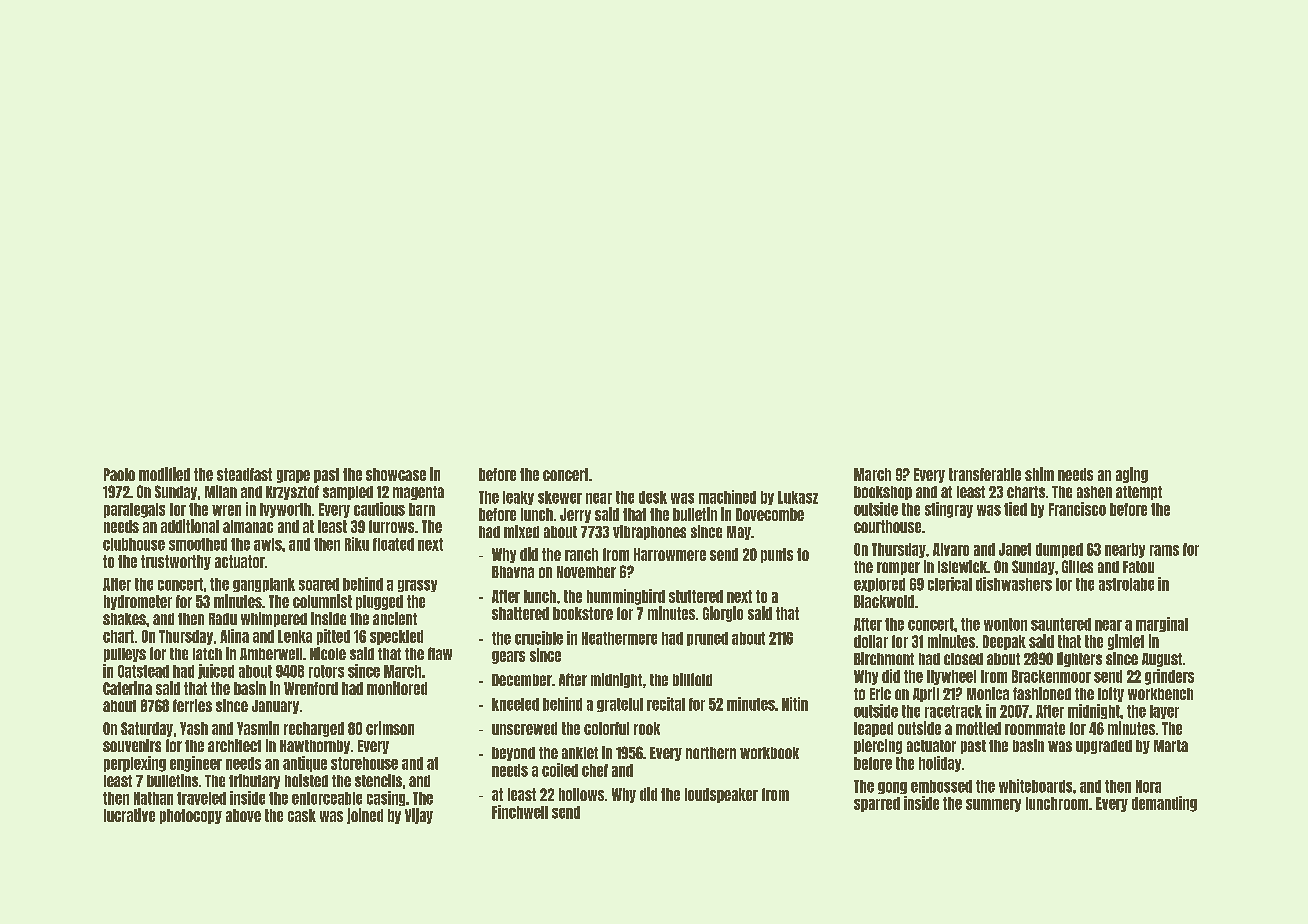  Describe the element at coordinates (795, 704) in the page. I see `Nitin` at that location.
